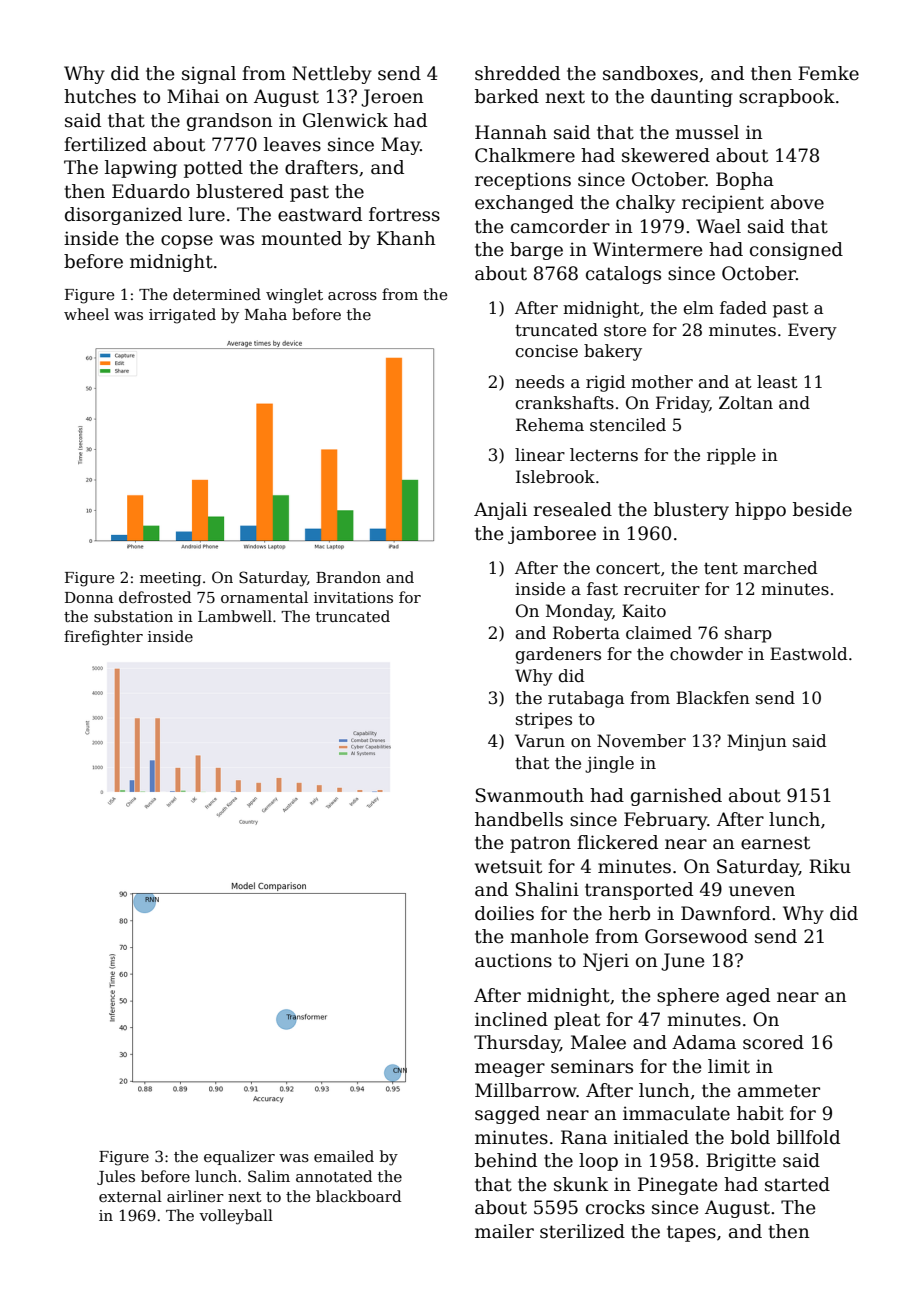 This document has height=1308, width=924. Describe the element at coordinates (757, 742) in the document. I see `Minjun` at that location.
